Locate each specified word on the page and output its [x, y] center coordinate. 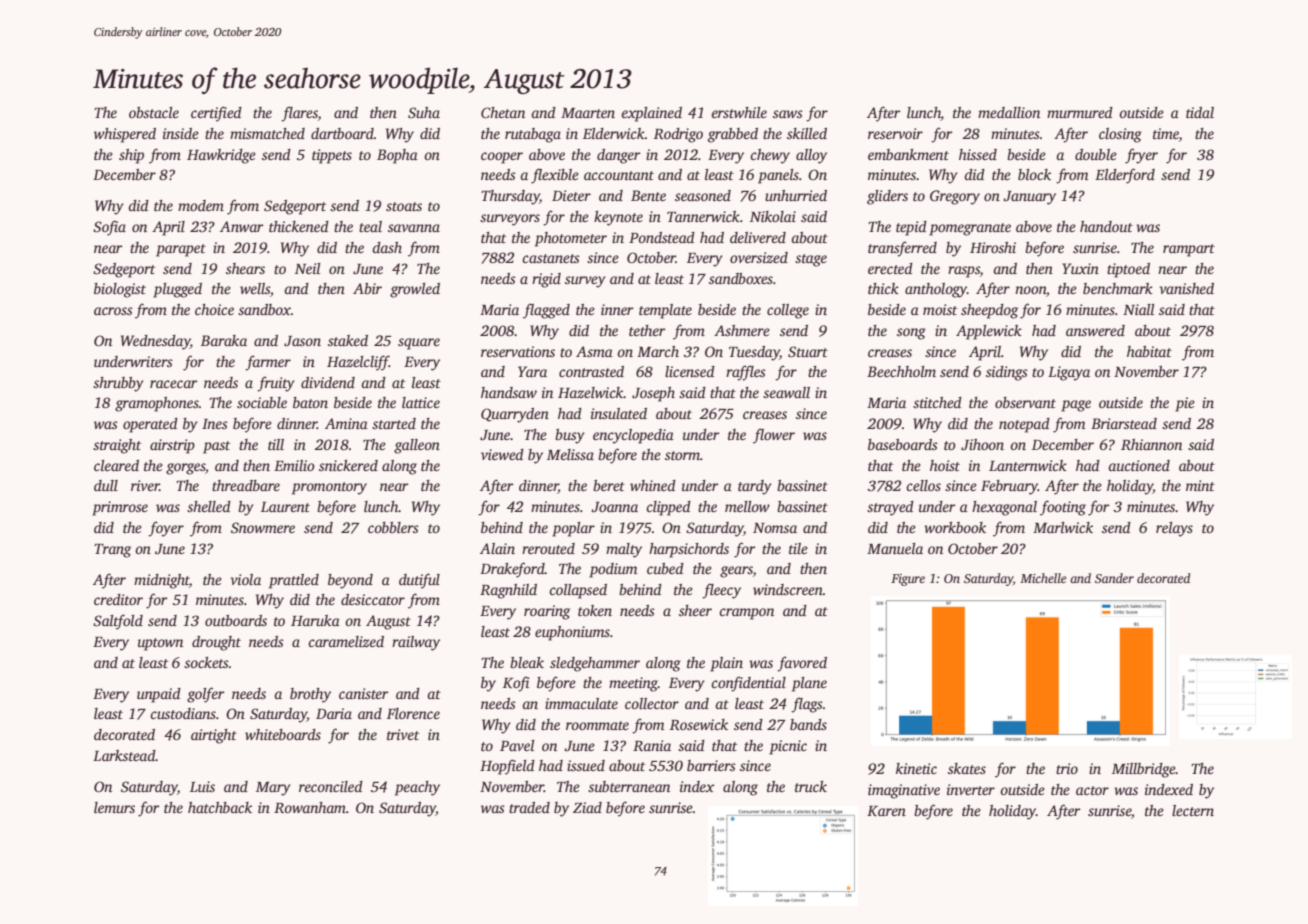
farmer [268, 363]
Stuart [808, 351]
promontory [329, 488]
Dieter [571, 195]
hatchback [220, 807]
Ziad [587, 807]
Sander [1114, 578]
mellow [747, 506]
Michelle [1043, 578]
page [1076, 406]
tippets [332, 156]
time [1166, 135]
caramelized [346, 641]
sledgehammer [595, 664]
